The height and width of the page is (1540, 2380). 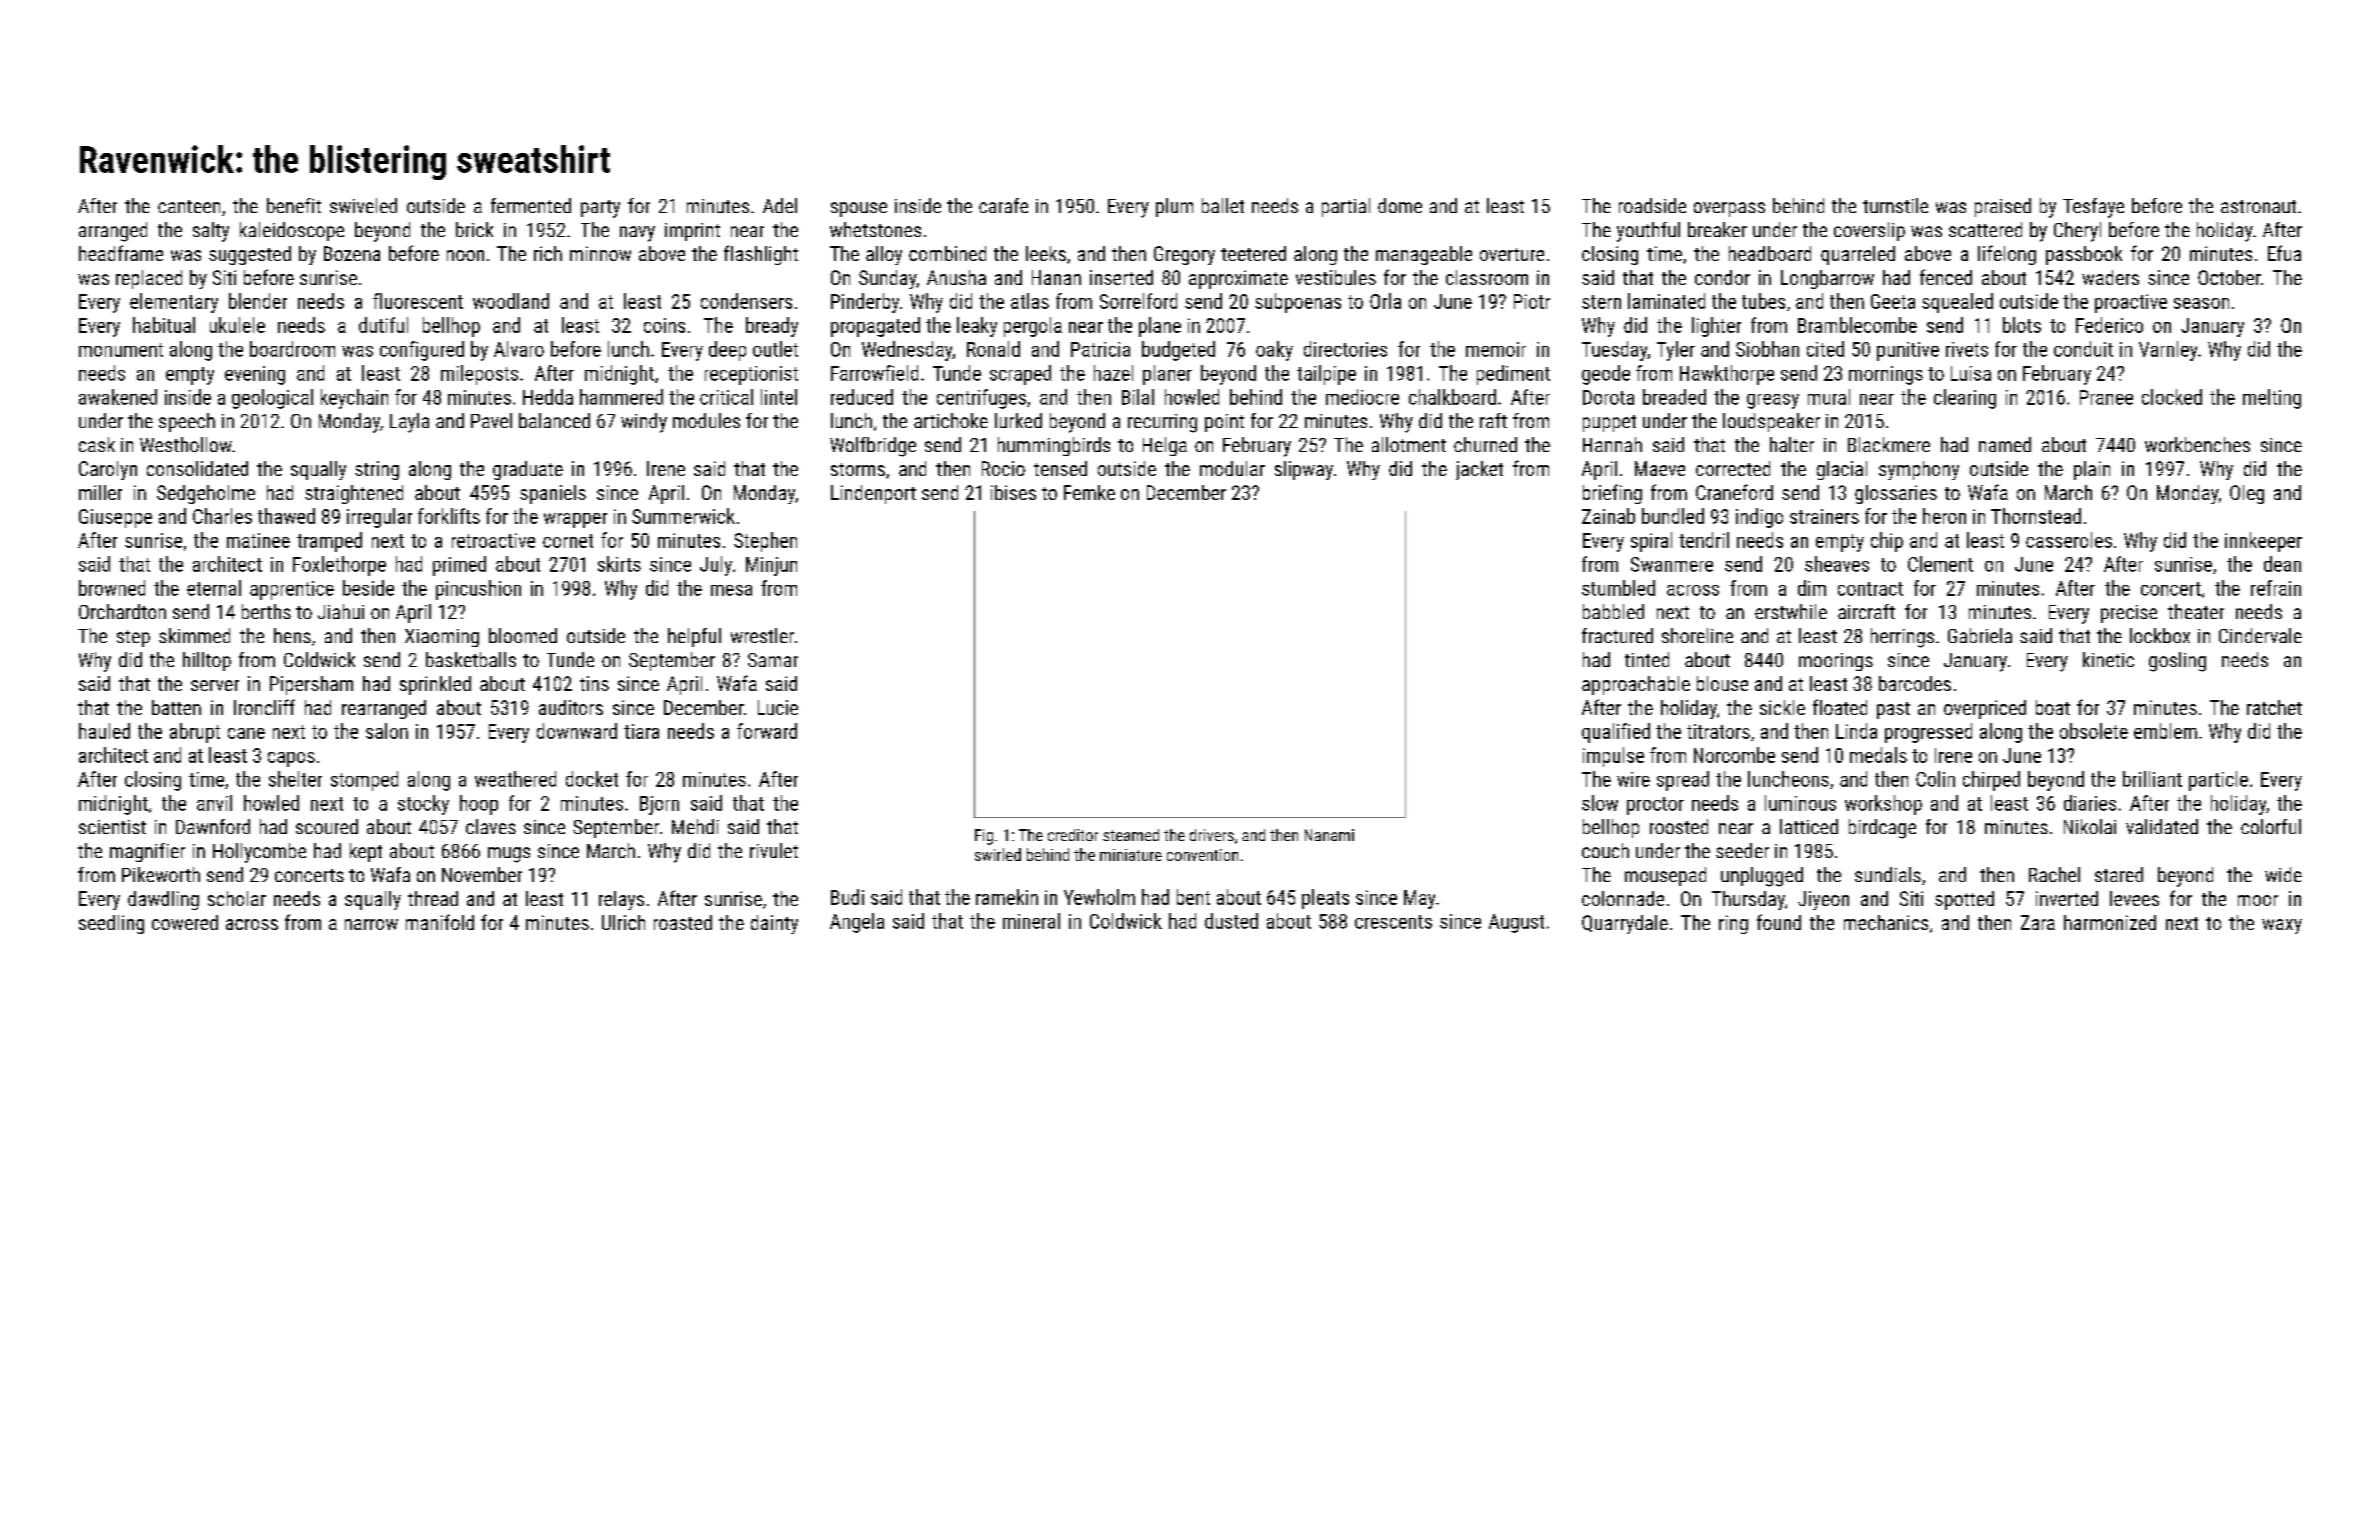 What do you see at coordinates (1212, 835) in the page?
I see `drivers` at bounding box center [1212, 835].
